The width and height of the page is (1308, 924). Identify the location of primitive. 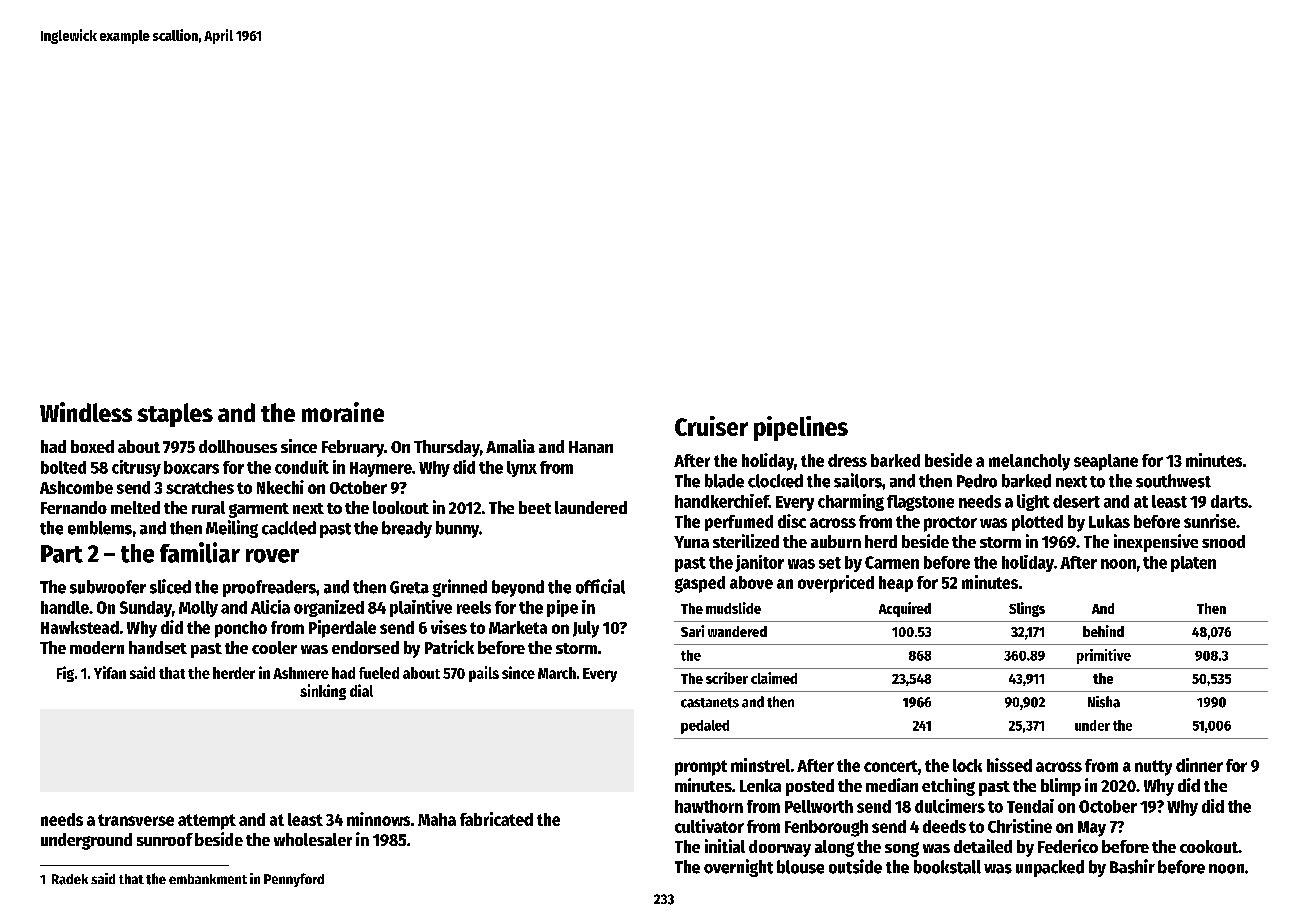
(1104, 656).
